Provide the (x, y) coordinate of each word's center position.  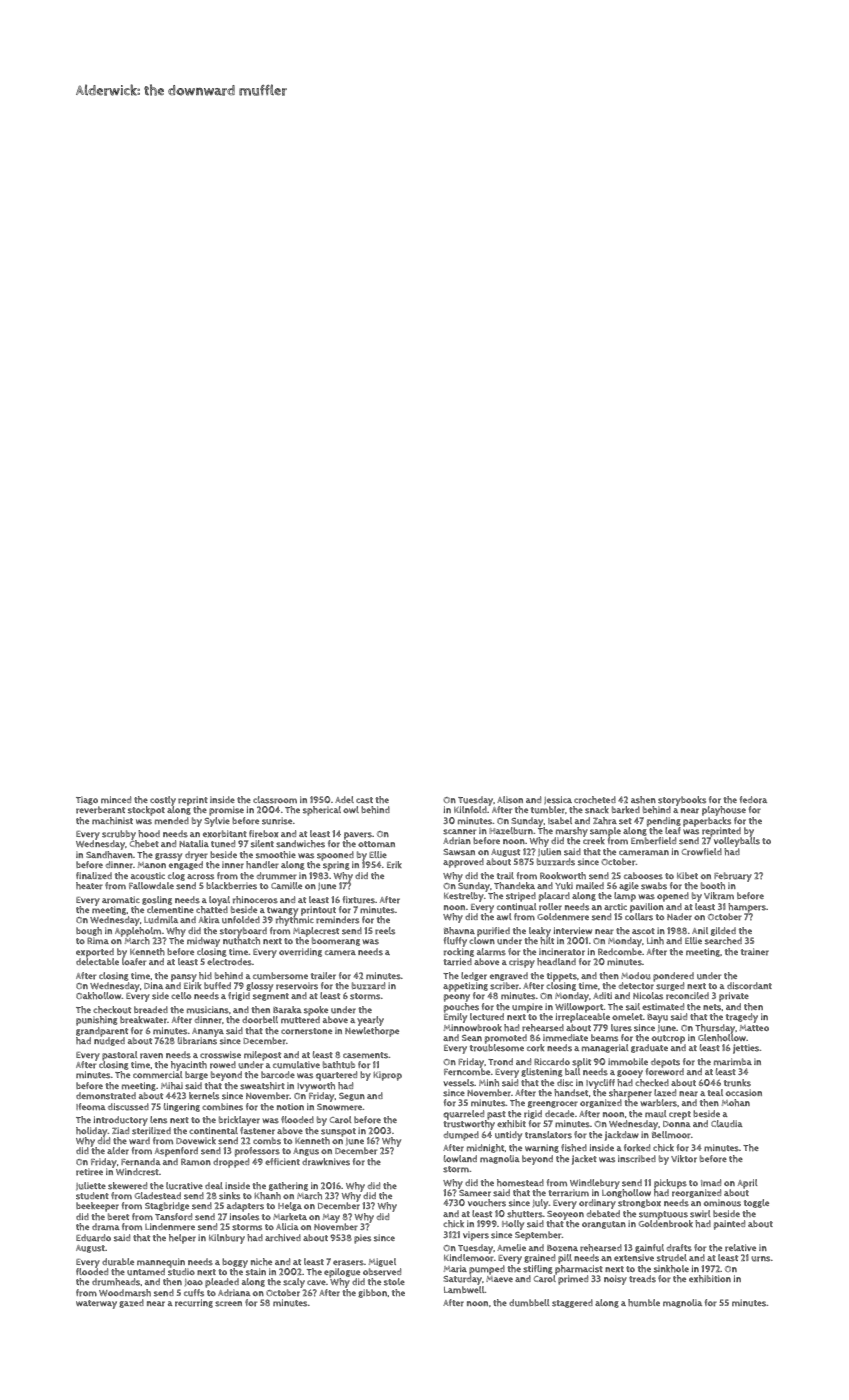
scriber (504, 986)
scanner (459, 832)
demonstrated (106, 1096)
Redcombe (620, 951)
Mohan (736, 1103)
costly (163, 801)
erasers (348, 1263)
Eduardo (93, 1238)
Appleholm (138, 932)
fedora (753, 800)
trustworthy (469, 1125)
